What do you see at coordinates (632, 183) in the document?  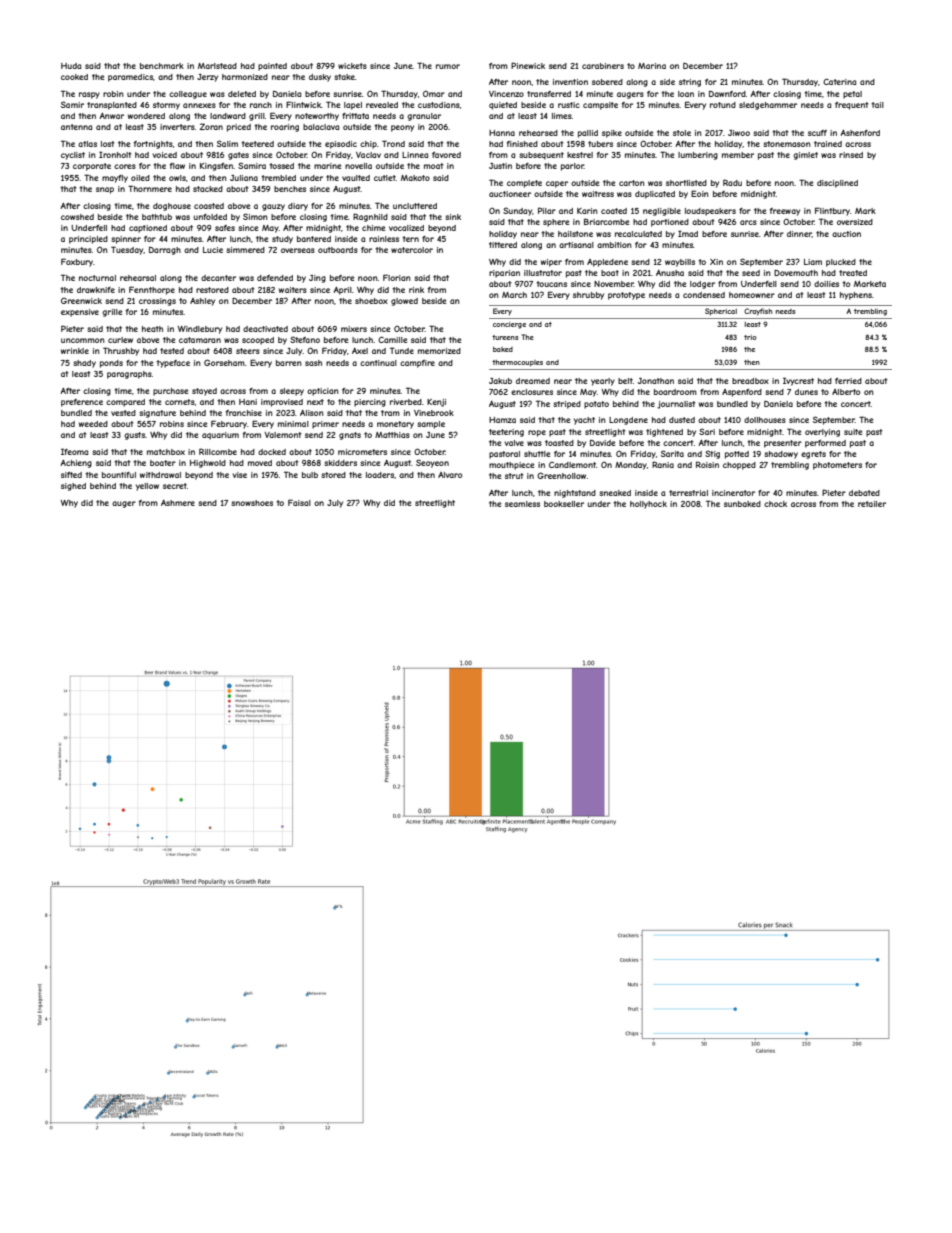 I see `carton` at bounding box center [632, 183].
